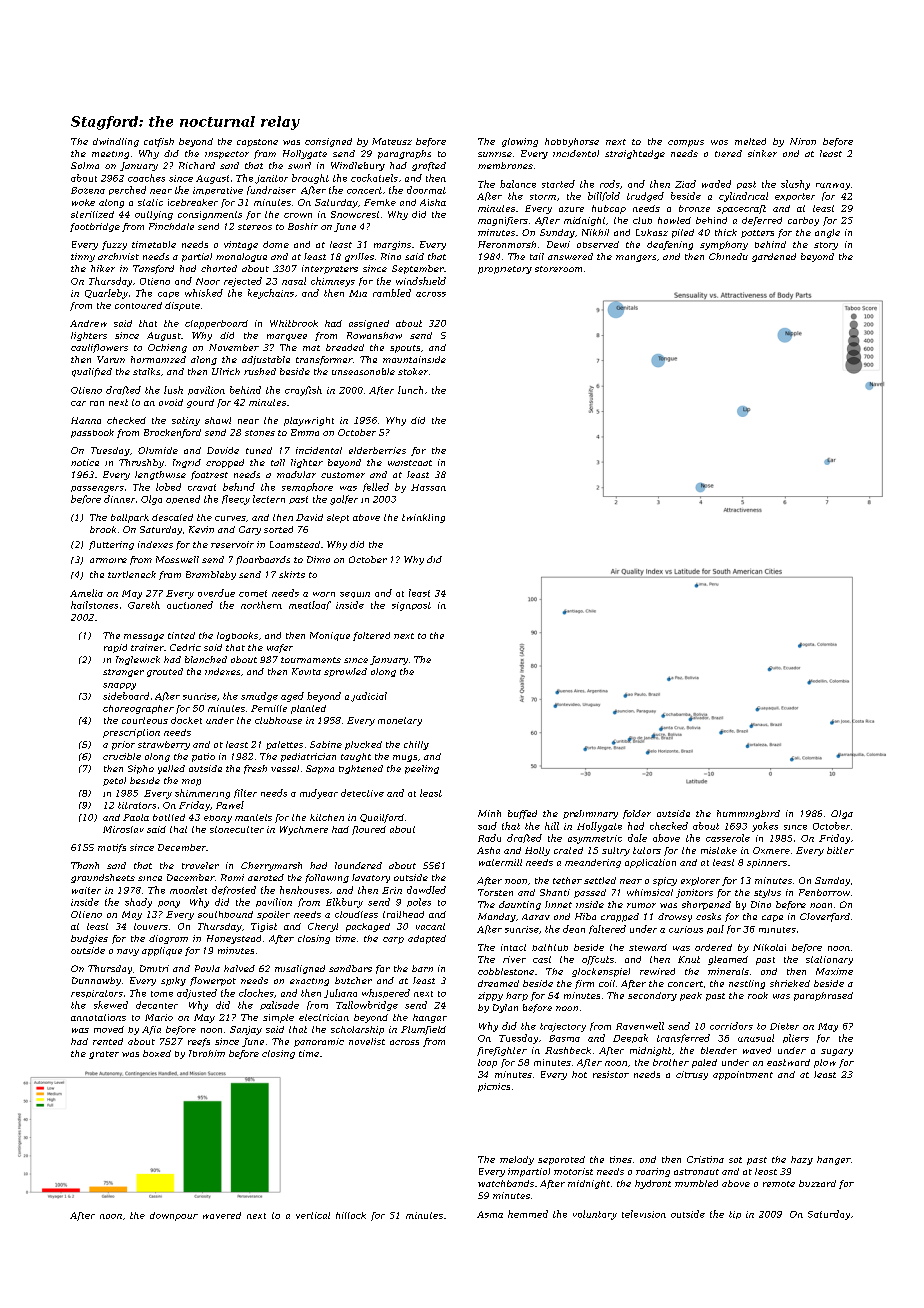  Describe the element at coordinates (774, 257) in the document. I see `gardened` at that location.
